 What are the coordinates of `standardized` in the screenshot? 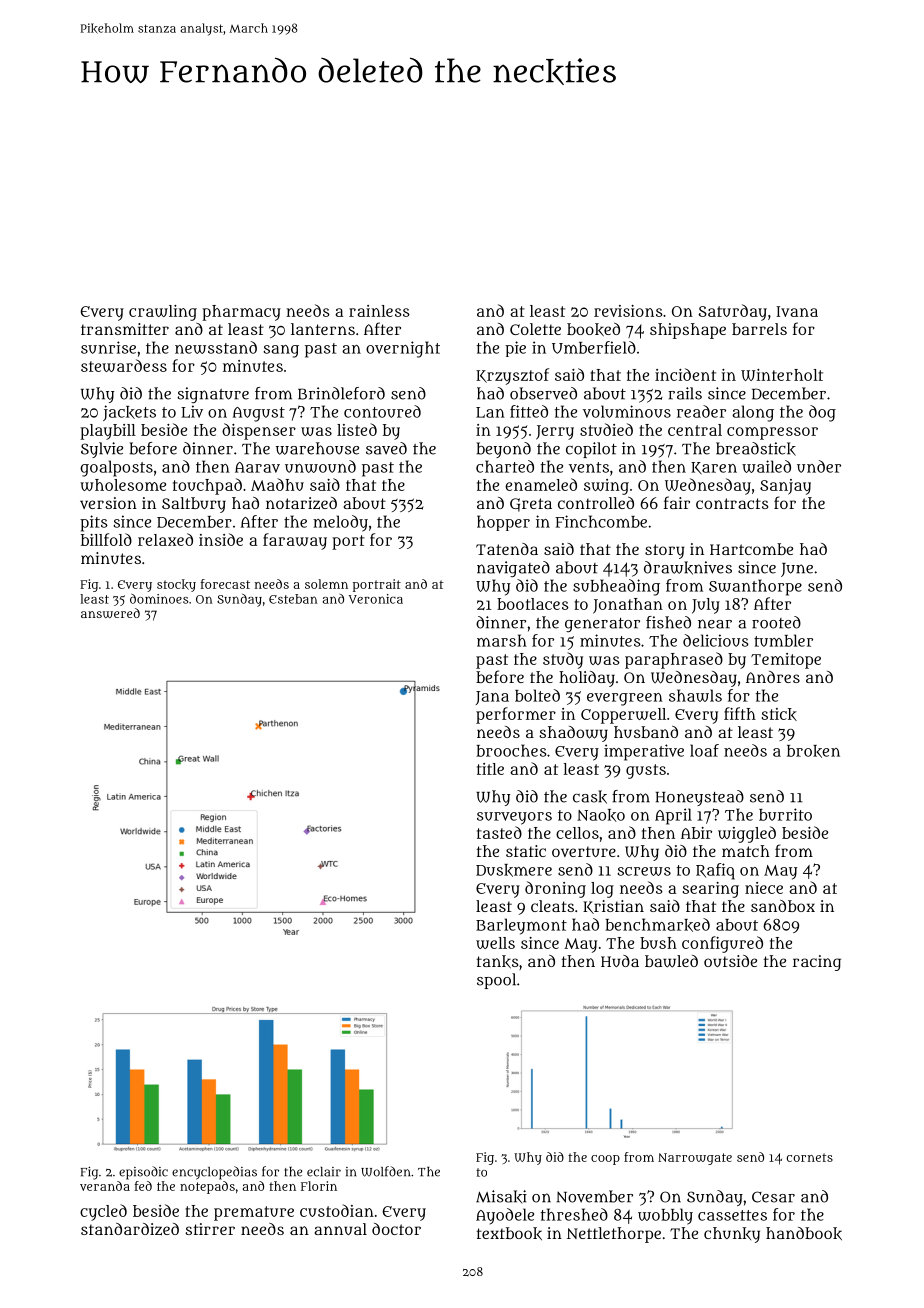 It's located at (130, 1229).
